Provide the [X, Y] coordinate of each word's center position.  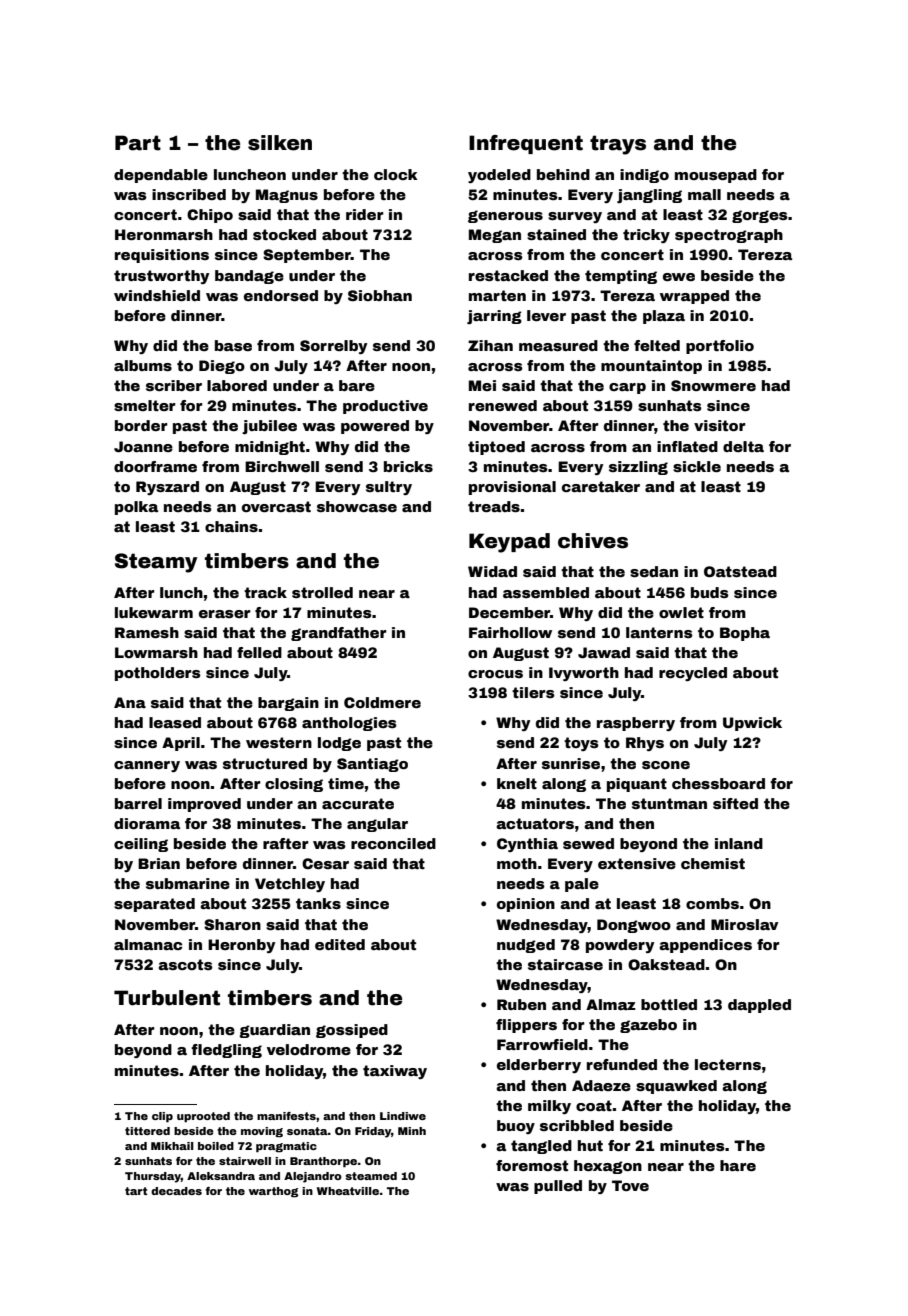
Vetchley [290, 885]
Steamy [156, 563]
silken [280, 143]
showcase [357, 506]
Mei [482, 385]
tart [136, 1191]
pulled [558, 1187]
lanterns [659, 632]
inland [739, 843]
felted [657, 345]
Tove [630, 1185]
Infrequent [526, 144]
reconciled [393, 843]
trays [618, 145]
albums [143, 365]
